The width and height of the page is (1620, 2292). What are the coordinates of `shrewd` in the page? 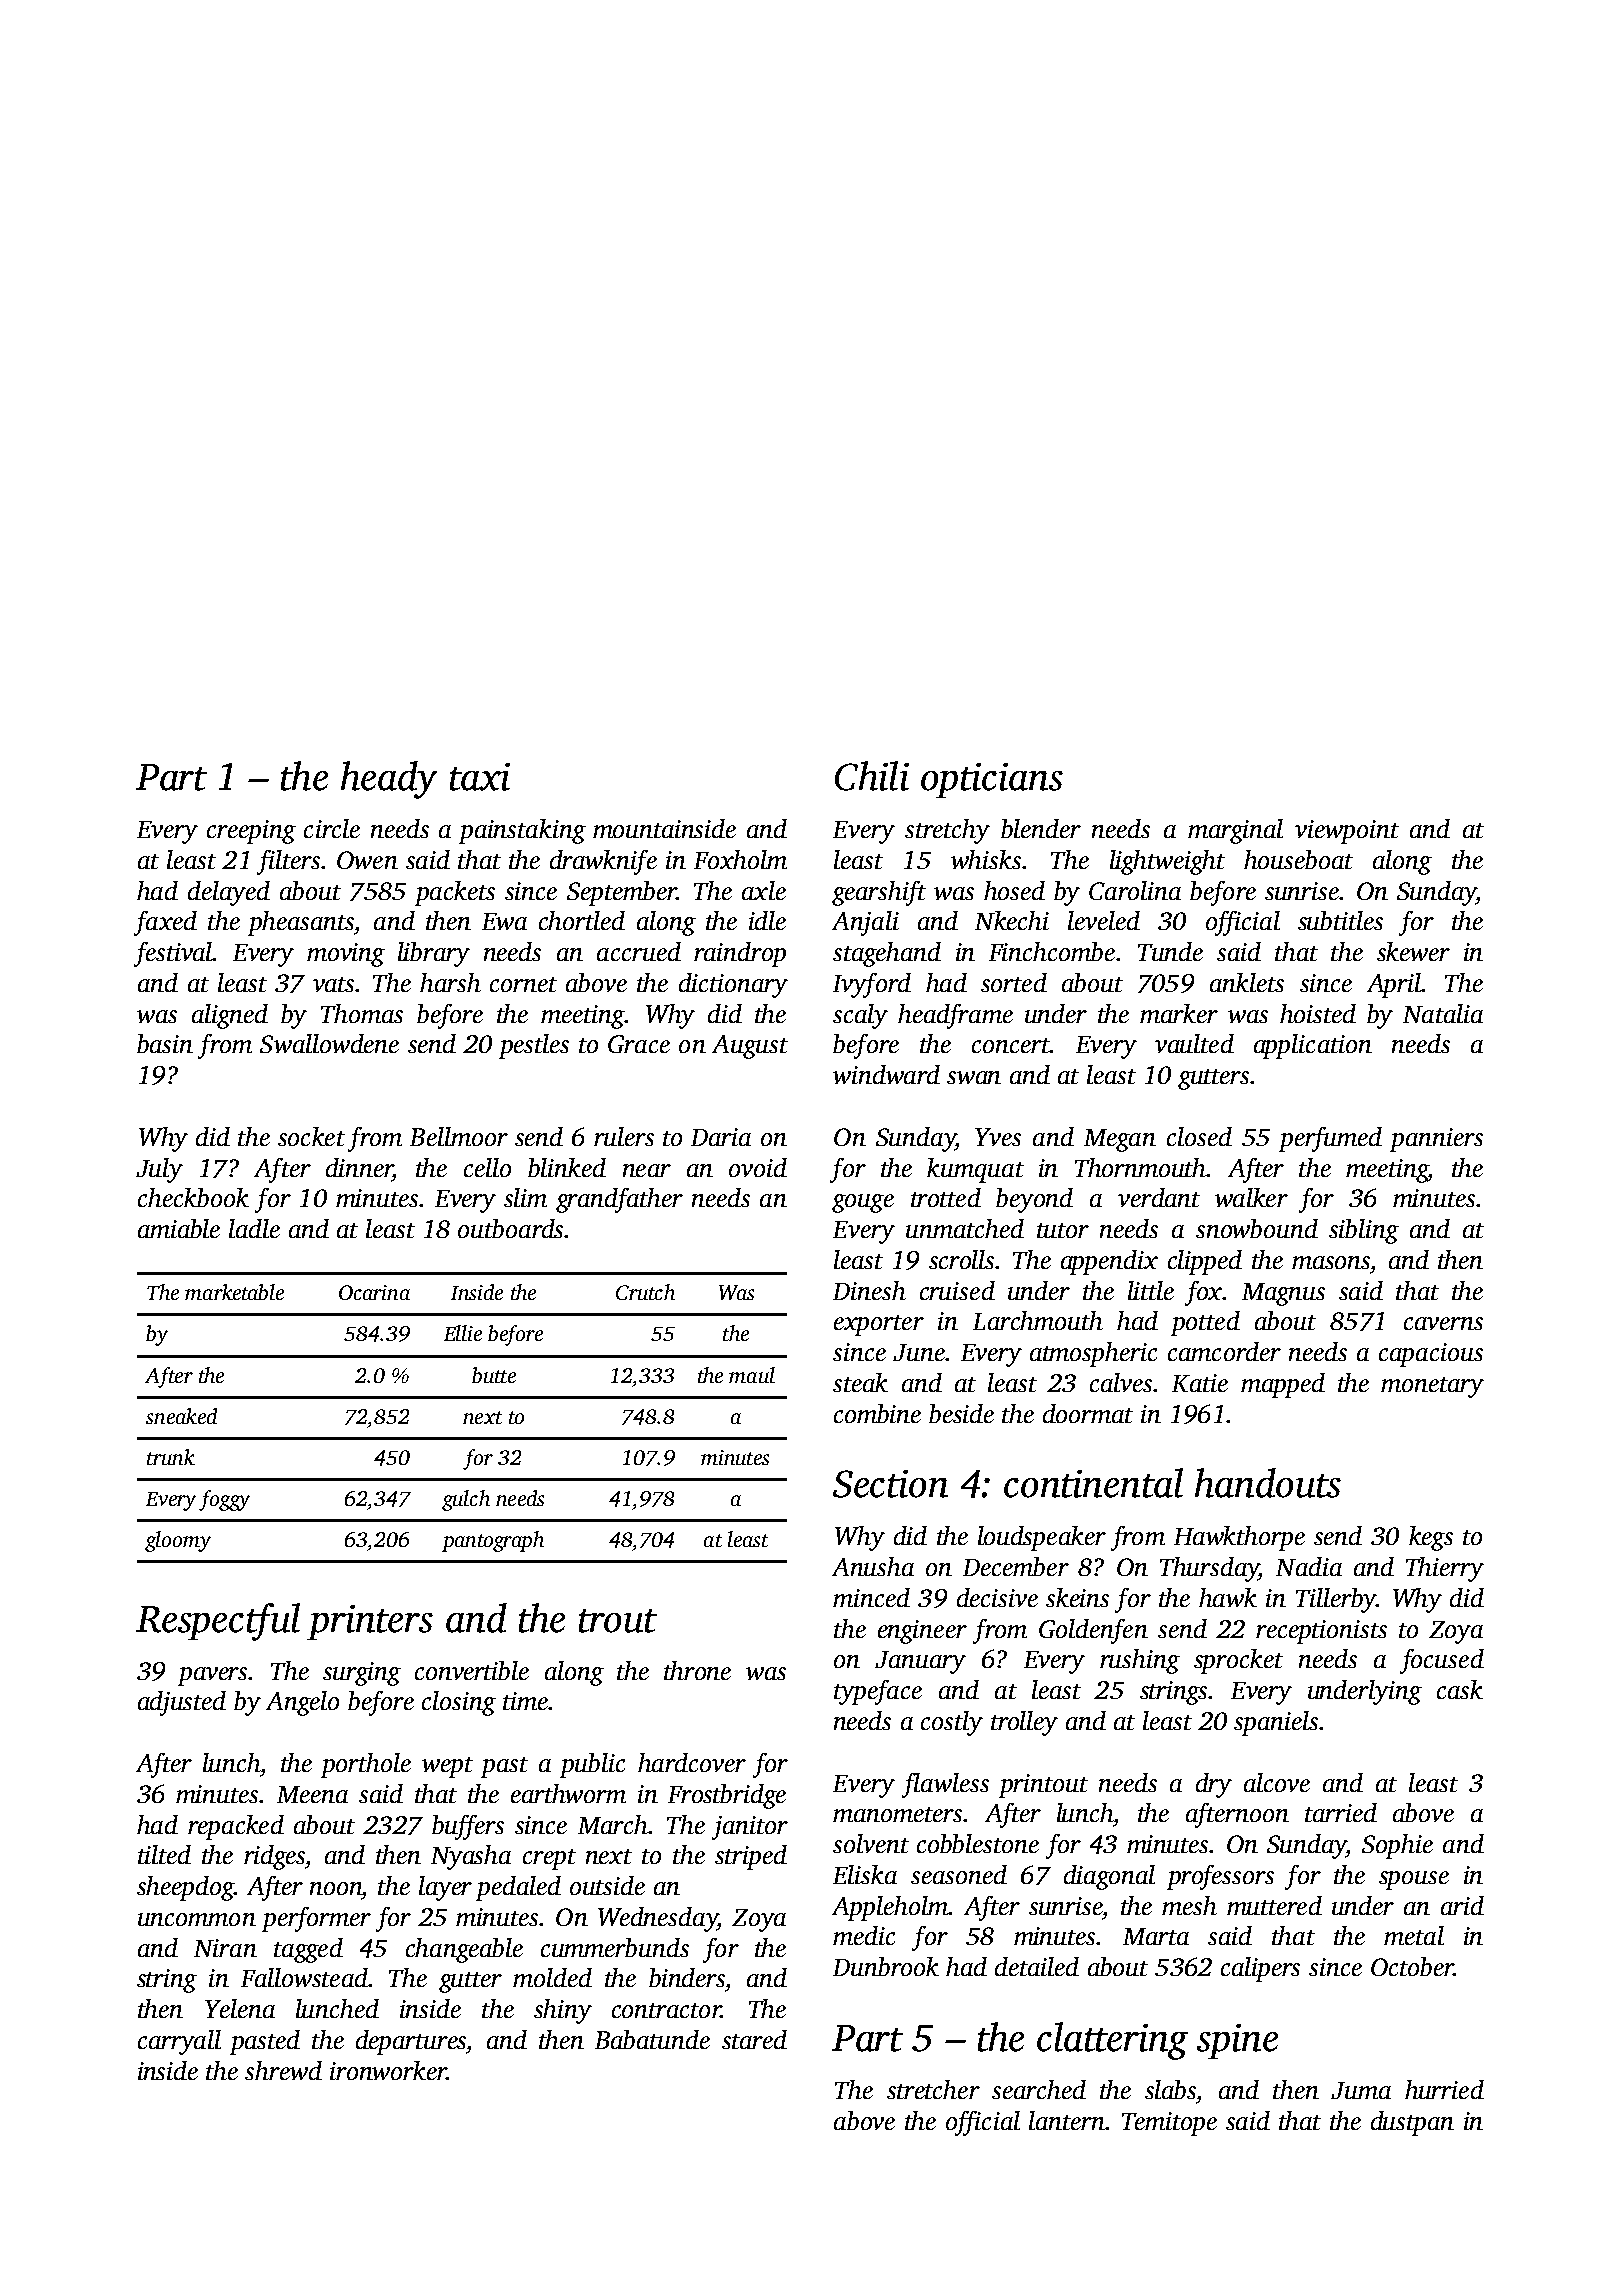 It's located at (283, 2070).
